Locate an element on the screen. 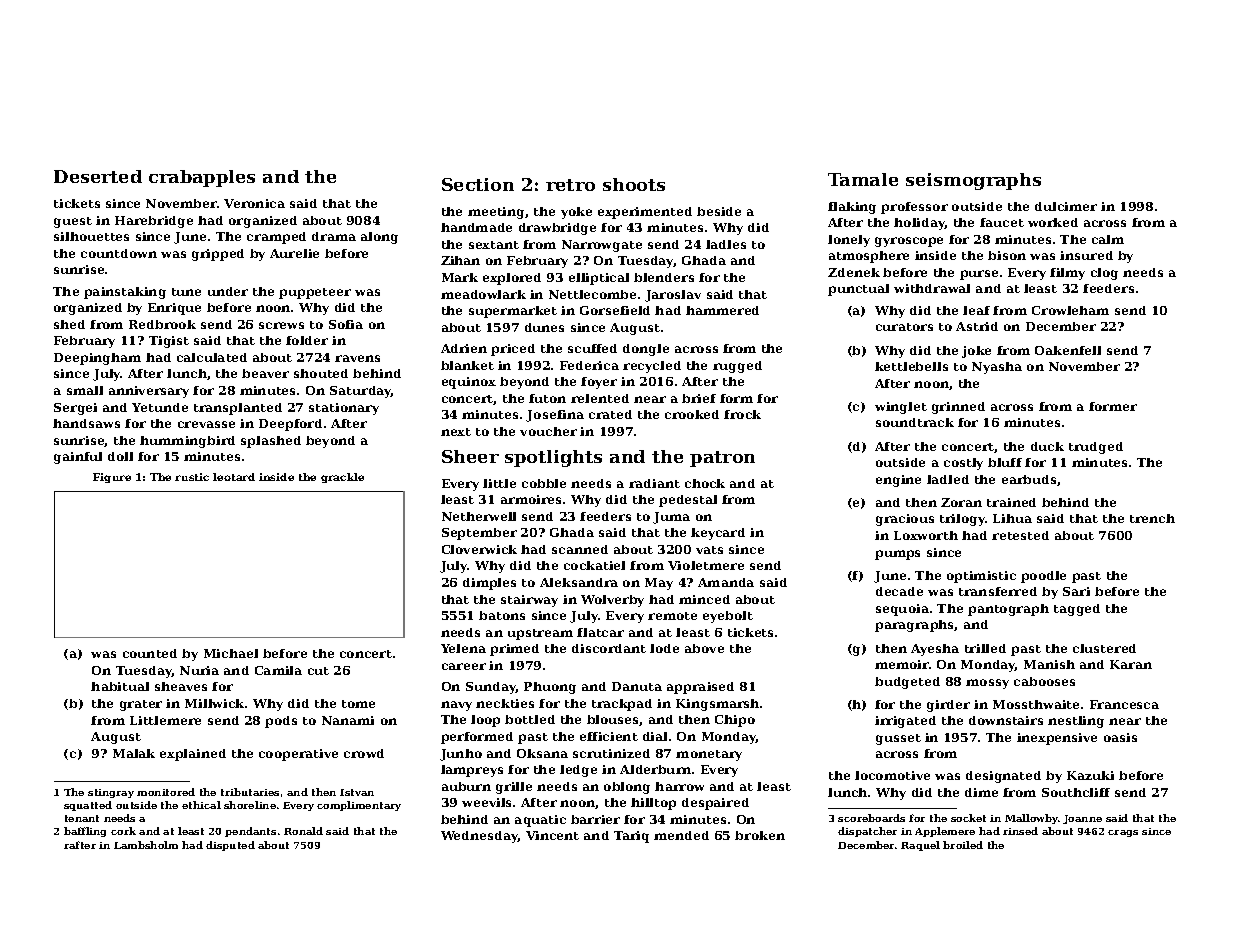  monetary is located at coordinates (709, 755).
